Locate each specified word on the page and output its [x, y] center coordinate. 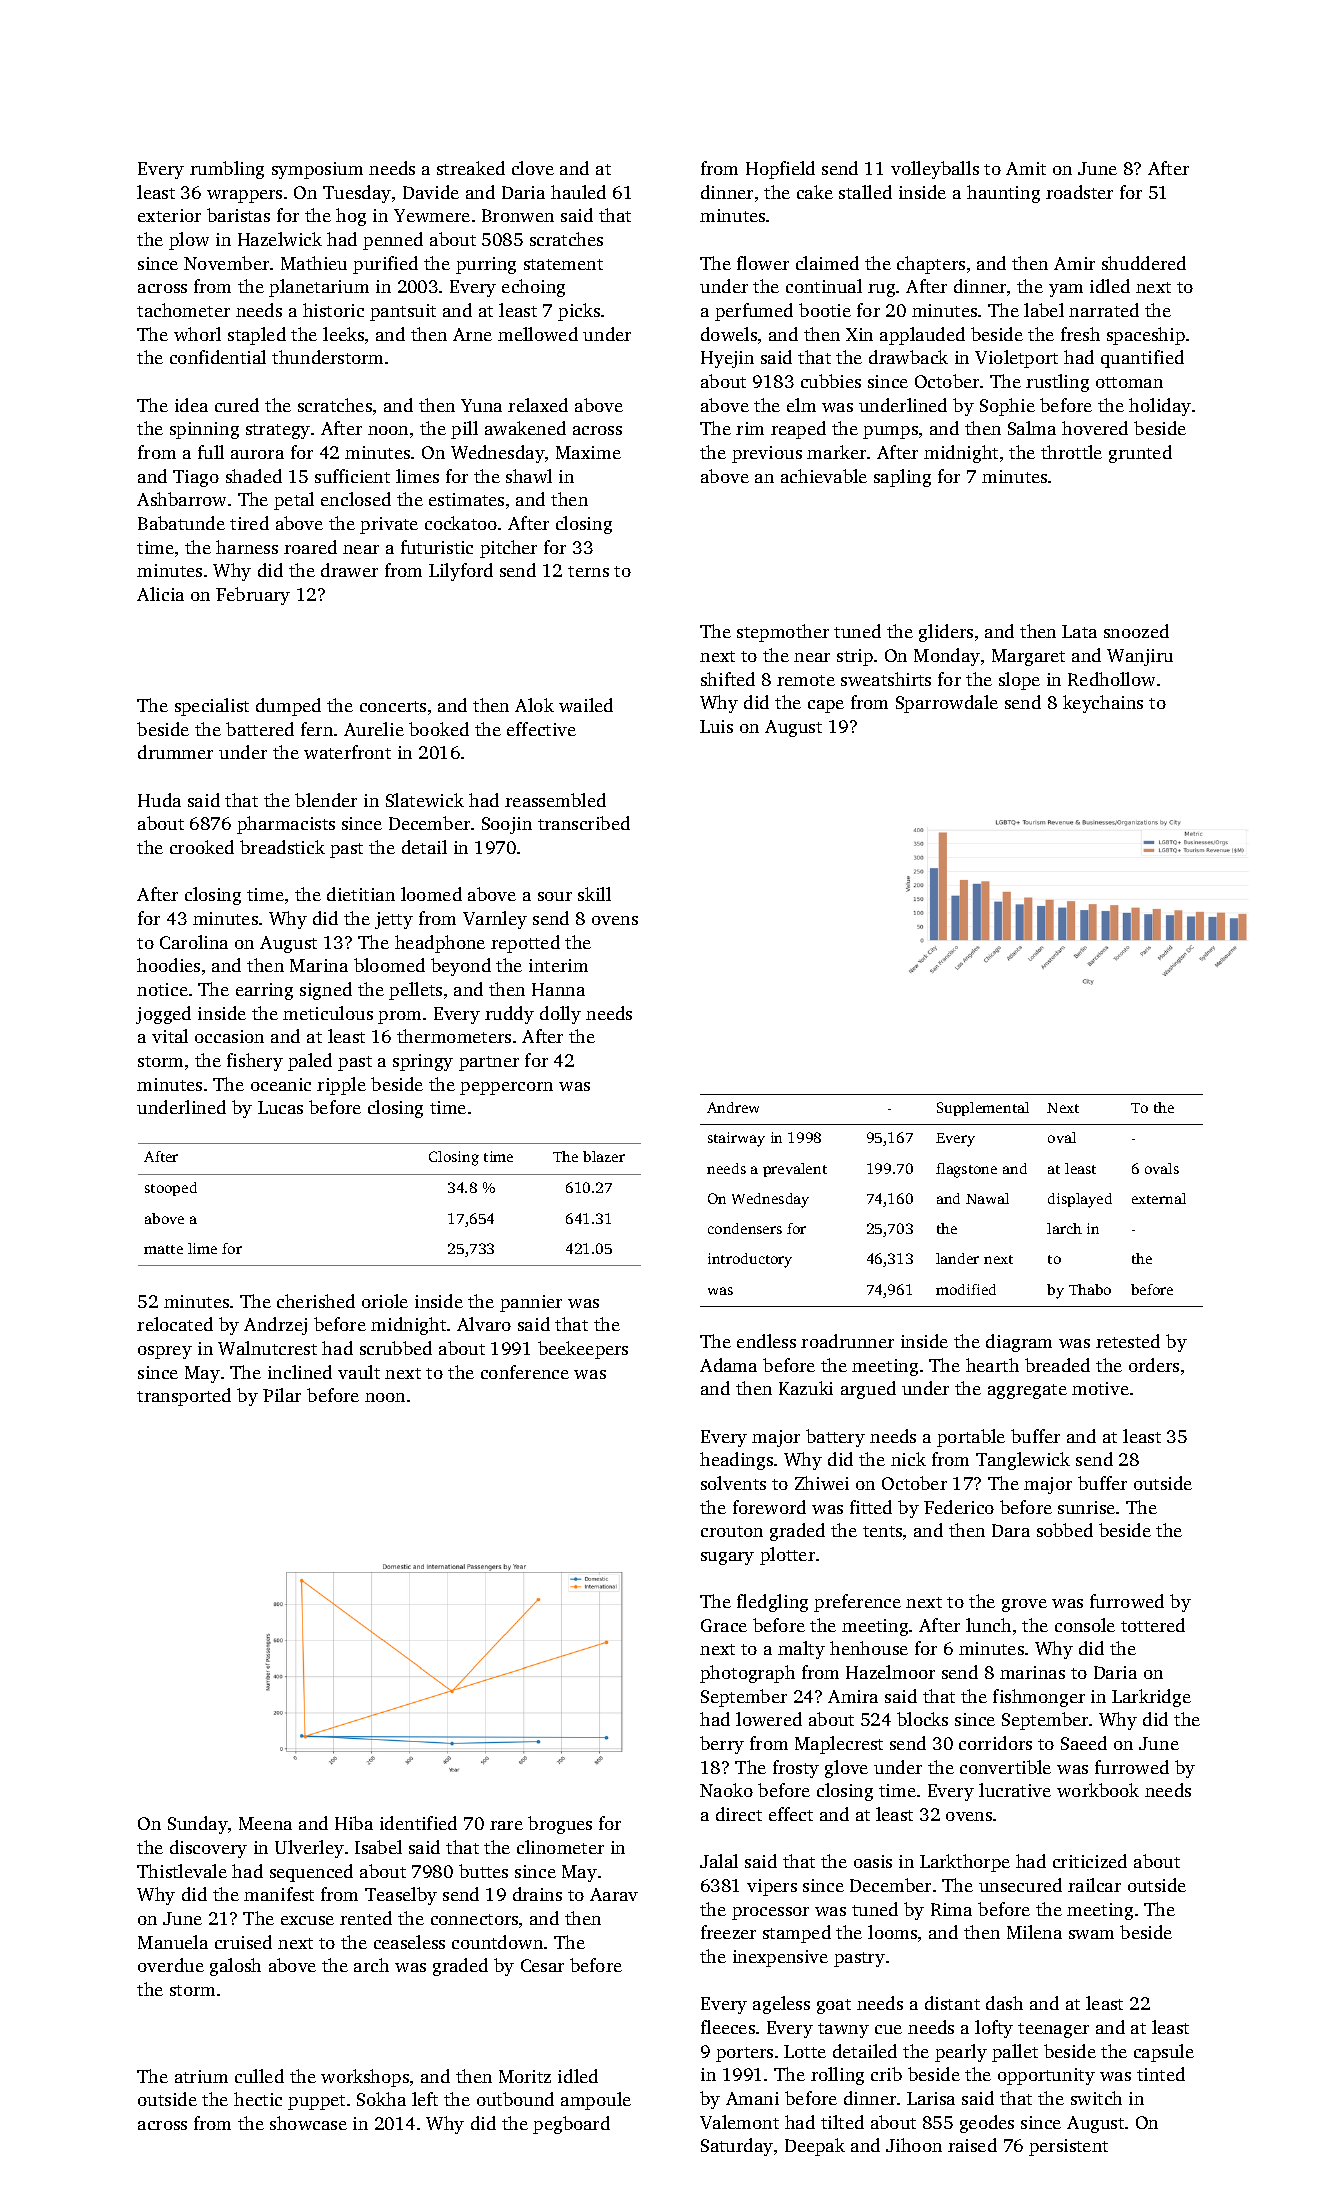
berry [722, 1745]
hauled [578, 192]
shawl [529, 476]
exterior [169, 215]
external [1159, 1198]
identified [418, 1823]
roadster [1079, 192]
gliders [946, 633]
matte [163, 1249]
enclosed [356, 499]
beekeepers [583, 1350]
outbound [515, 2099]
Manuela [173, 1942]
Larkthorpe [965, 1863]
